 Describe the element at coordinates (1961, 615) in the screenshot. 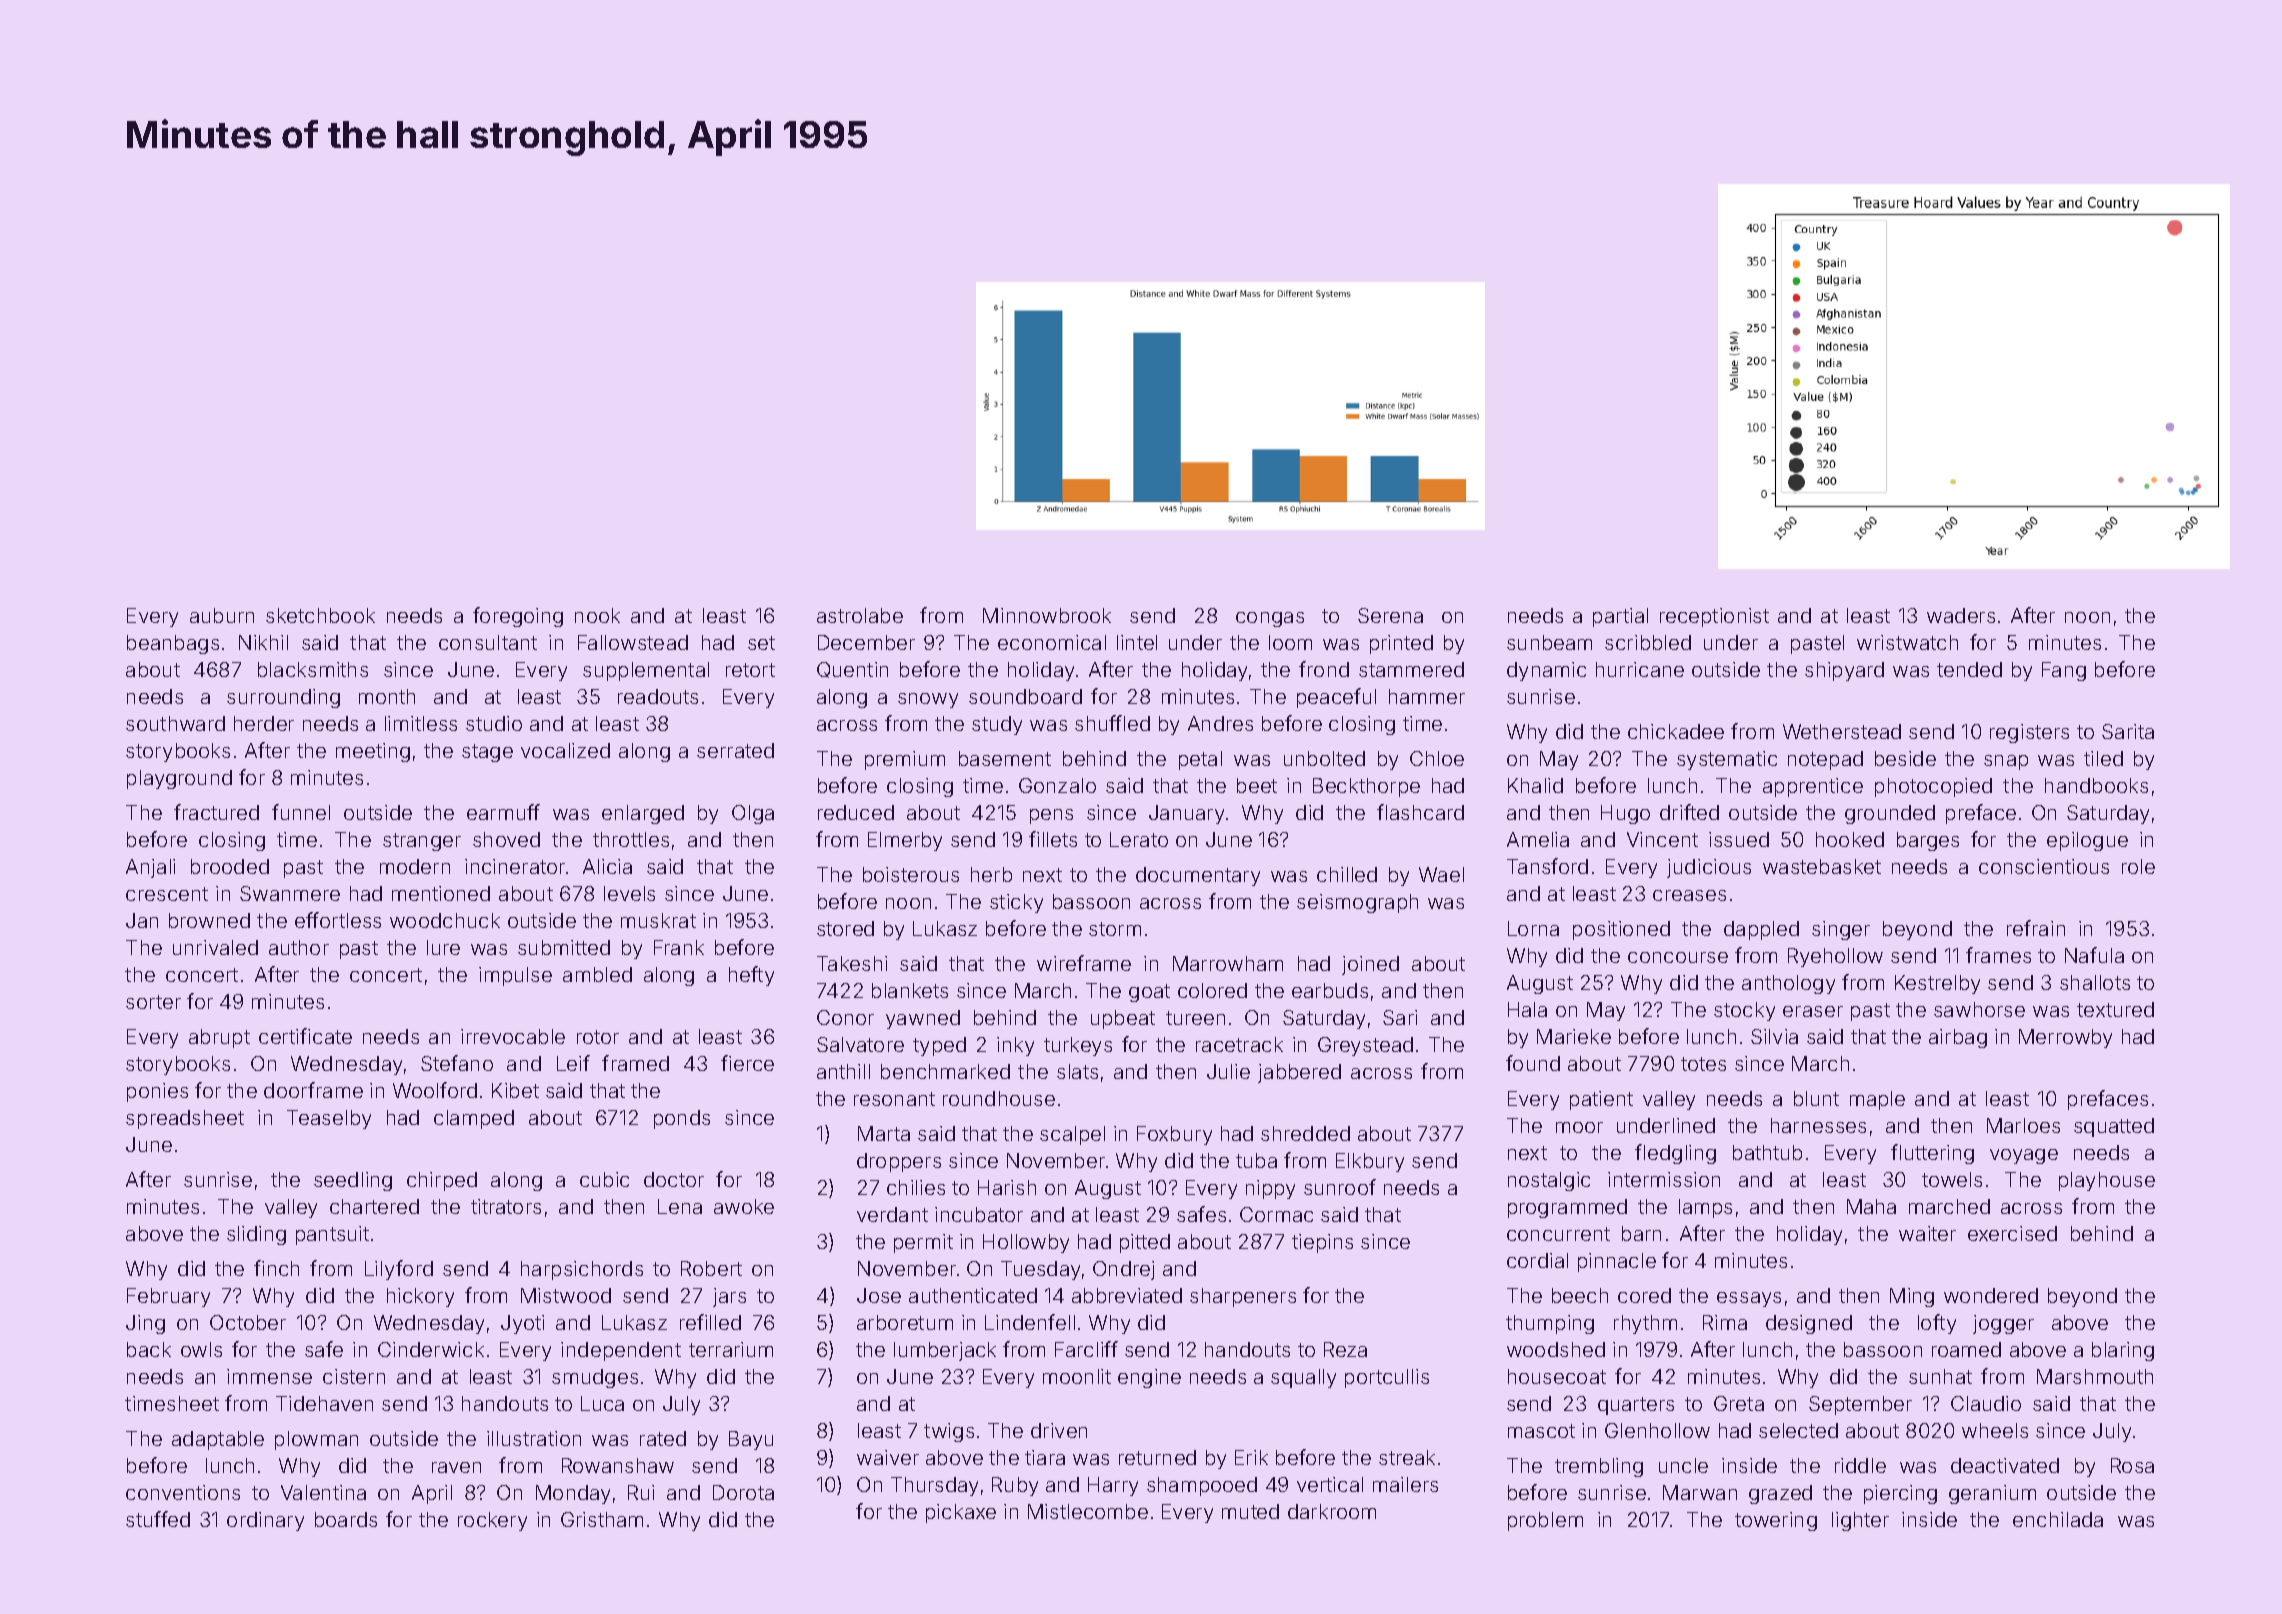

I see `waders` at that location.
